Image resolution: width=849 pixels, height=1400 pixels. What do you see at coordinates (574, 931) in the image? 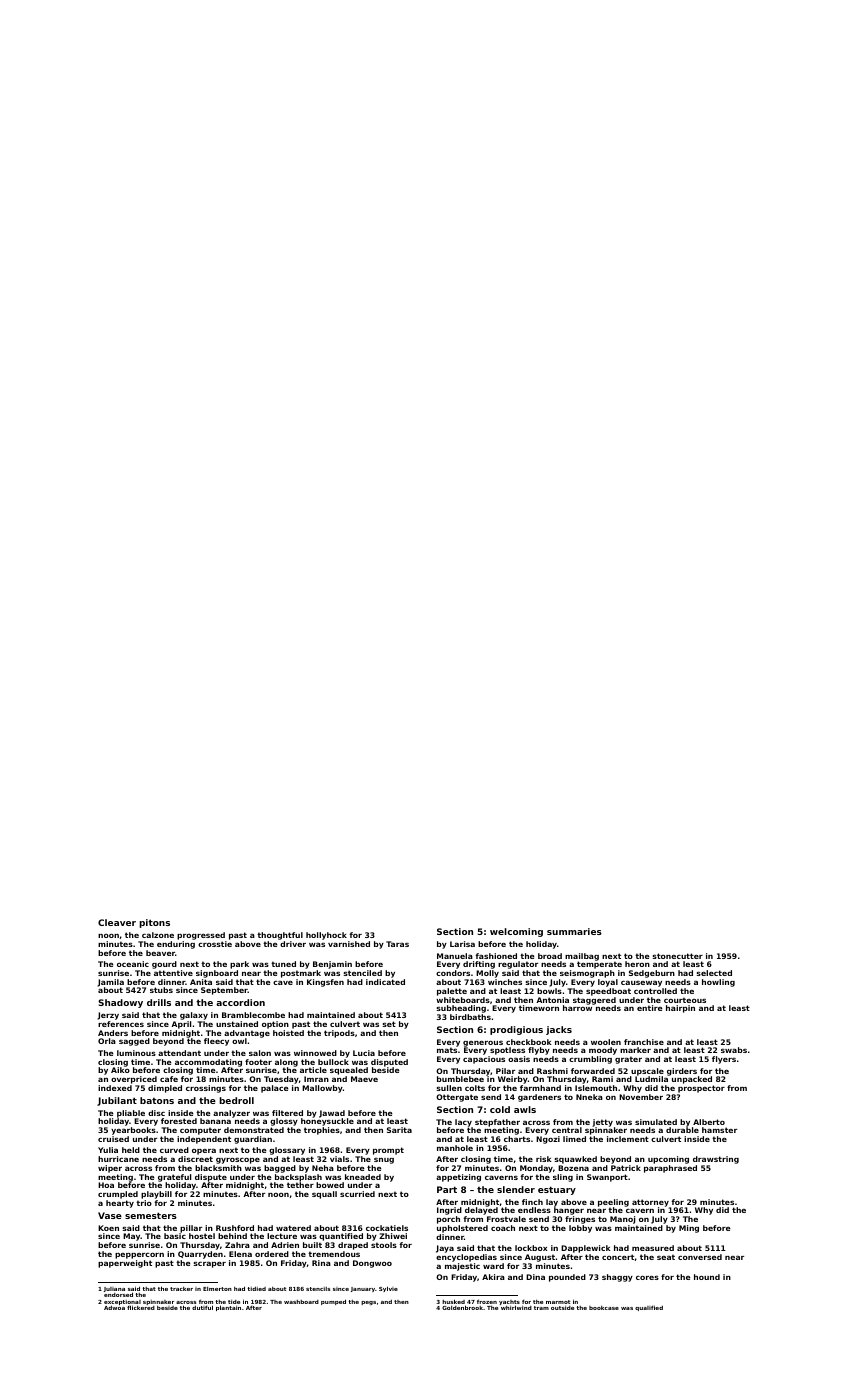
I see `summaries` at bounding box center [574, 931].
